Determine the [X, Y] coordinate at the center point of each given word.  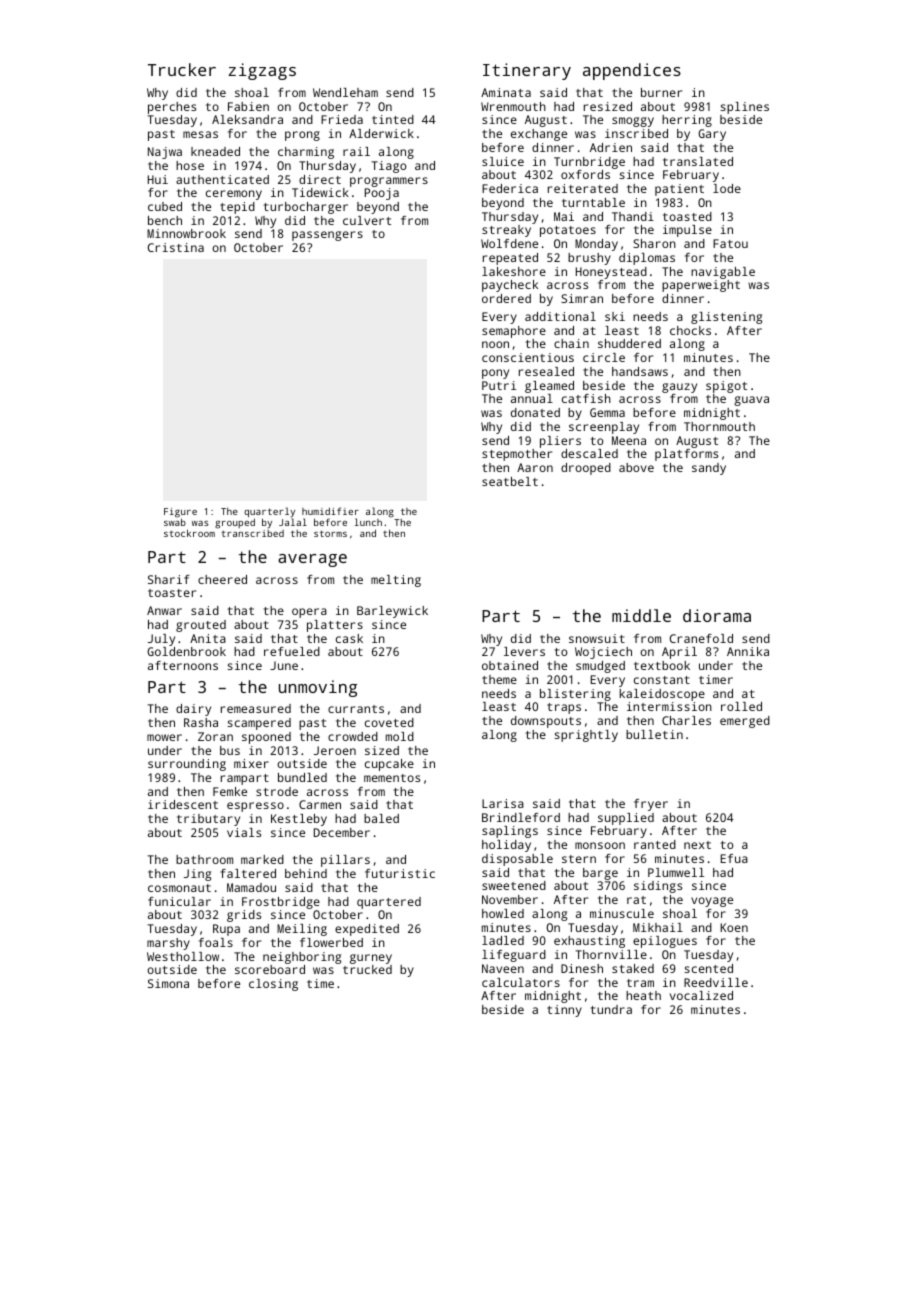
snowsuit [597, 638]
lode [727, 188]
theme [499, 679]
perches [172, 108]
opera [309, 613]
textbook [662, 665]
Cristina [176, 247]
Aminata [506, 92]
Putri [499, 385]
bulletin [654, 734]
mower [164, 737]
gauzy [679, 388]
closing [273, 985]
